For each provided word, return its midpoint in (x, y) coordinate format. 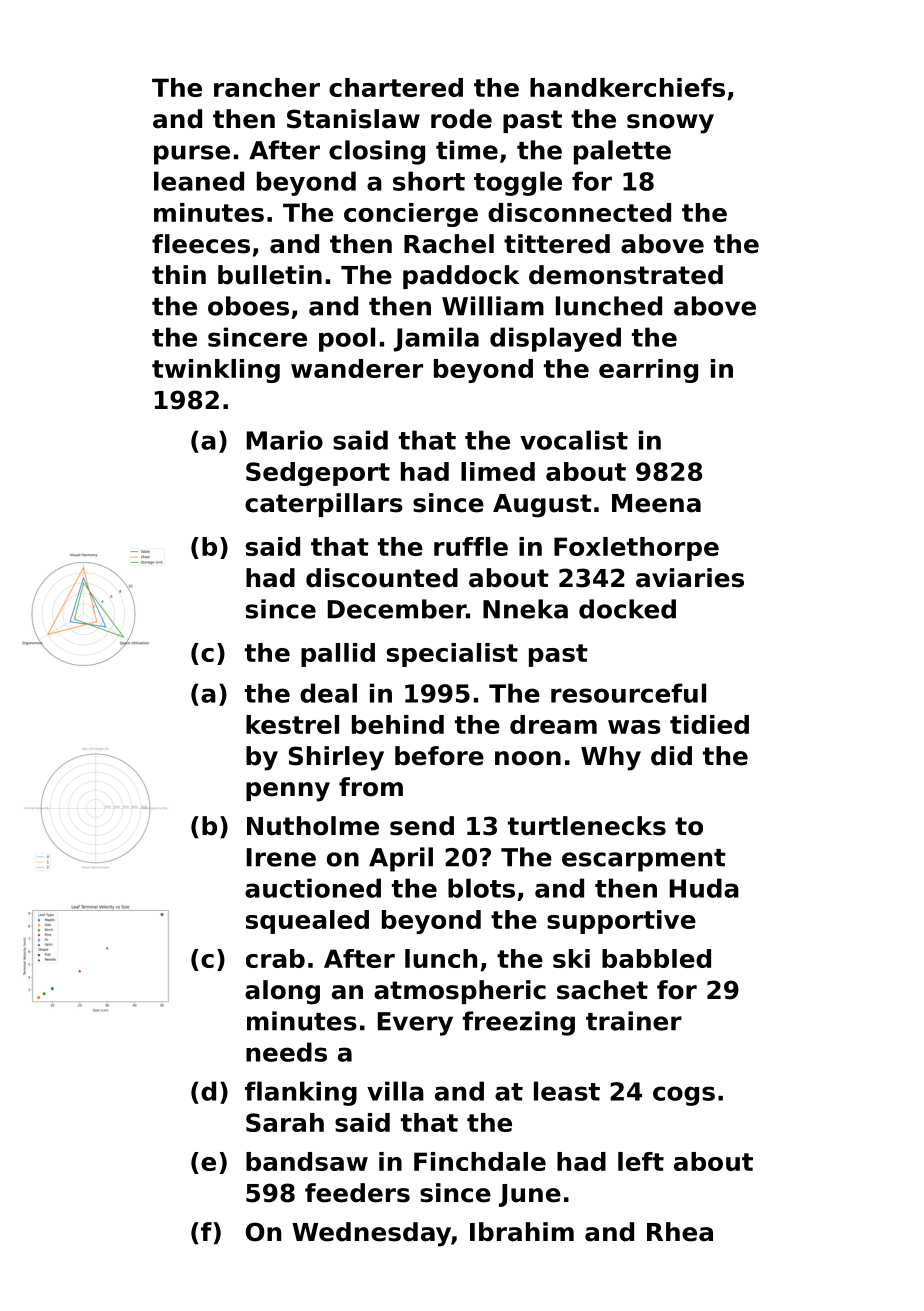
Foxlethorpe (636, 549)
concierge (411, 215)
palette (622, 152)
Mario (285, 440)
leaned (199, 181)
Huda (704, 888)
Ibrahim (522, 1232)
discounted (382, 578)
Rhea (680, 1232)
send (422, 826)
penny (288, 792)
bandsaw (307, 1161)
